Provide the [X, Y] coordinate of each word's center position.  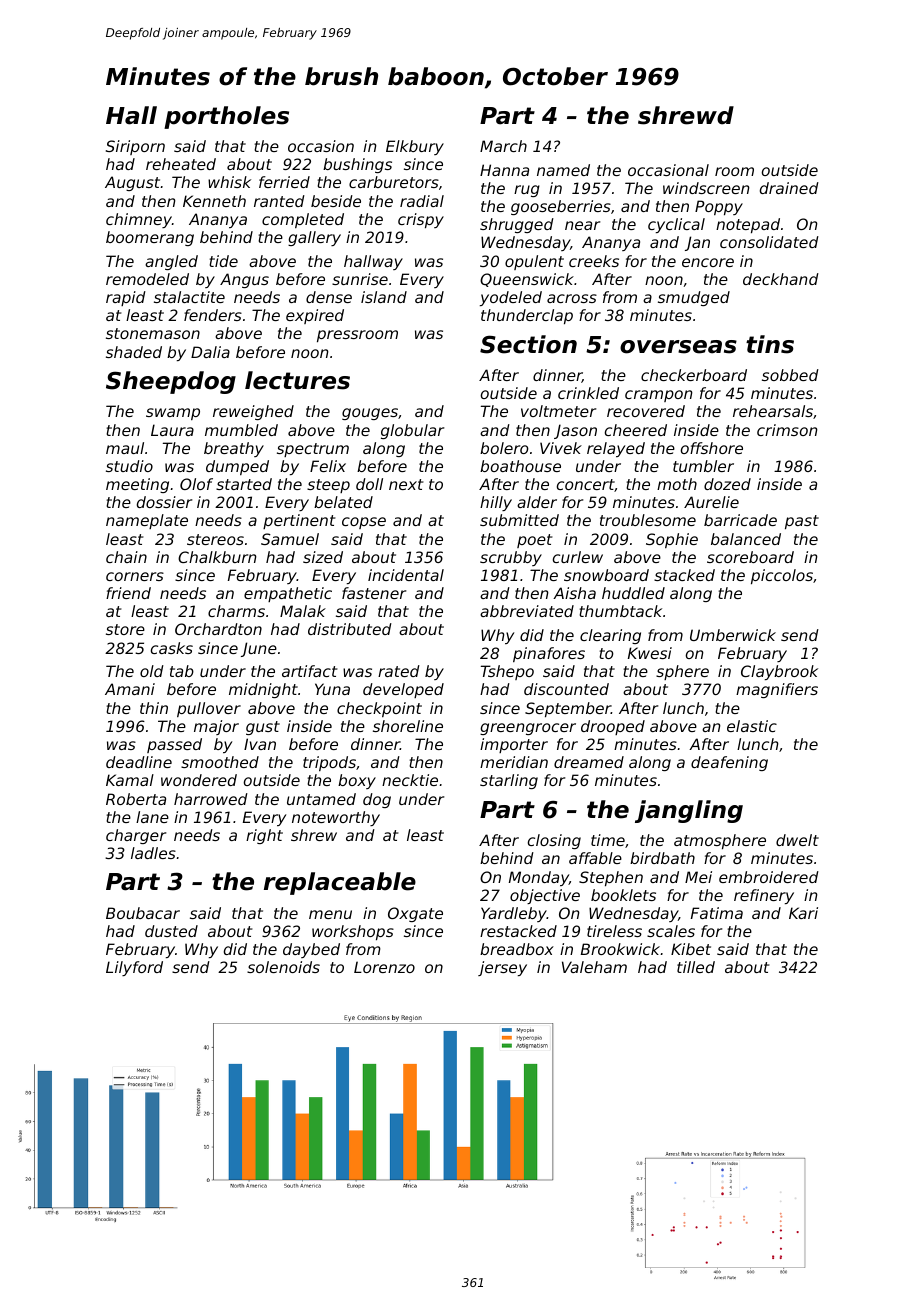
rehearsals [773, 411]
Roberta [136, 799]
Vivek [561, 448]
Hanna [504, 170]
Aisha [574, 593]
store [125, 629]
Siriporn [135, 147]
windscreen [706, 188]
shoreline [408, 726]
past [802, 522]
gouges [370, 414]
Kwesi [650, 653]
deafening [729, 763]
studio [129, 466]
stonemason [153, 333]
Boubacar [143, 913]
